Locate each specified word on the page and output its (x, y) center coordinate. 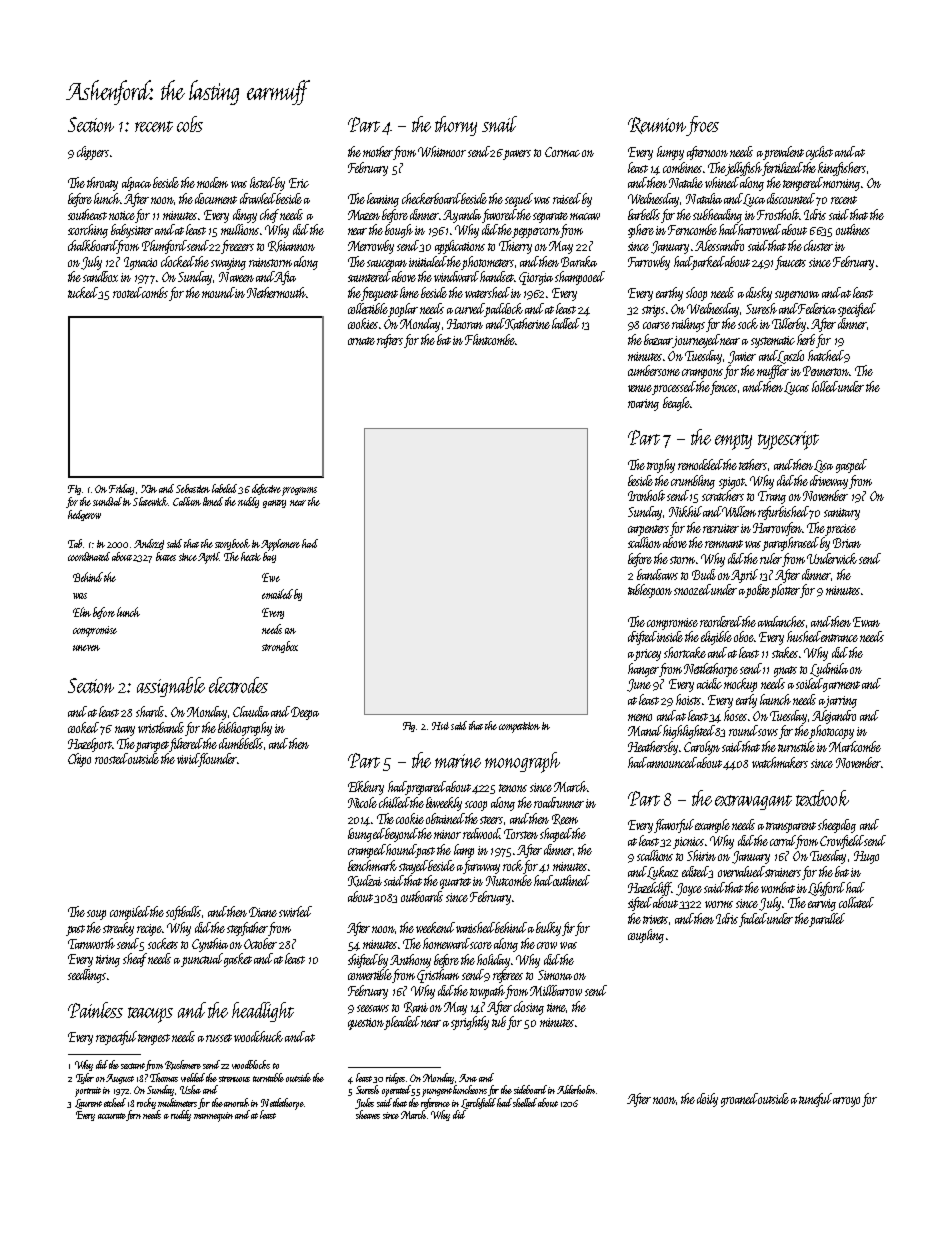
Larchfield (478, 1103)
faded (753, 920)
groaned (739, 1100)
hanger (643, 670)
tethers (753, 464)
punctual (202, 960)
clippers (93, 153)
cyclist (819, 153)
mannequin (213, 1117)
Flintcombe (490, 339)
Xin (149, 489)
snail (499, 124)
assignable (171, 687)
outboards (422, 896)
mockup (740, 685)
